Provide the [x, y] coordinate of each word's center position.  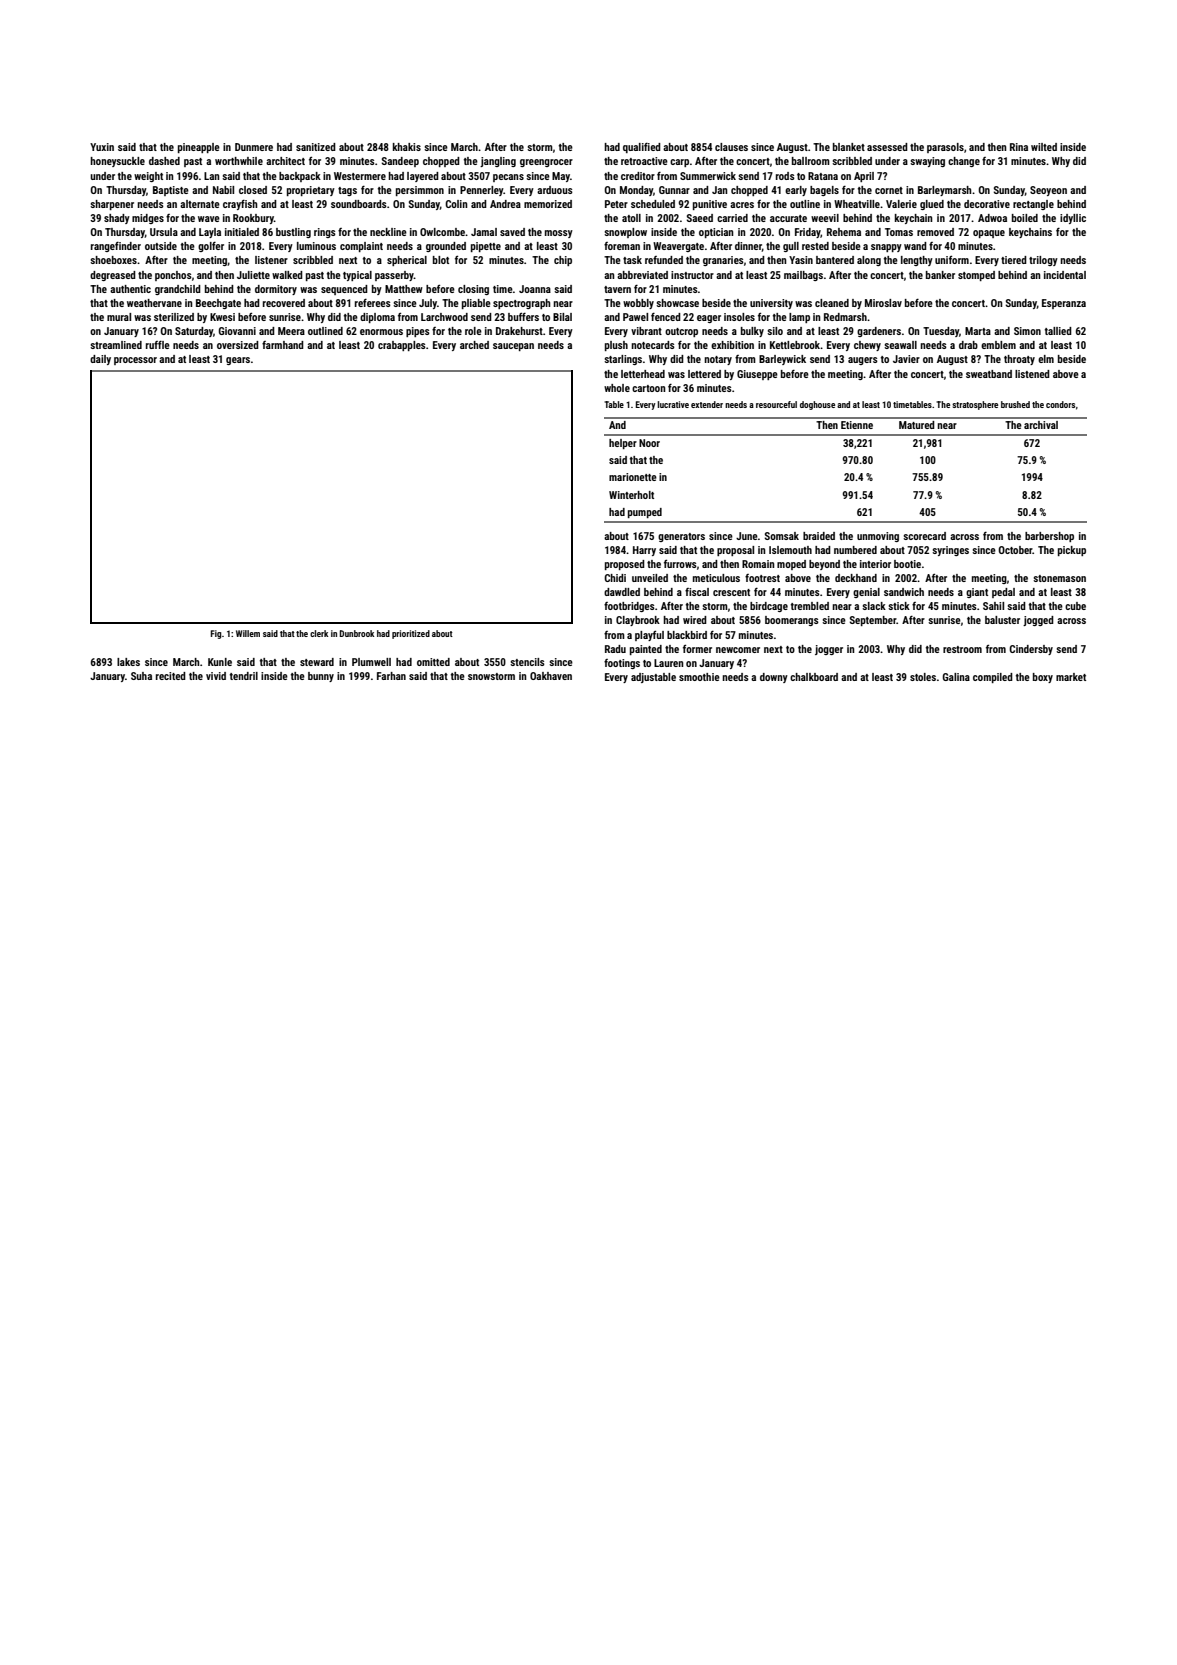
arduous [555, 190]
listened [1032, 374]
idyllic [1073, 219]
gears [238, 361]
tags [347, 191]
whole [617, 388]
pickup [1072, 551]
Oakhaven [551, 676]
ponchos [173, 276]
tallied [1058, 331]
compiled [993, 678]
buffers [523, 316]
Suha [141, 676]
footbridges [629, 607]
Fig [216, 634]
